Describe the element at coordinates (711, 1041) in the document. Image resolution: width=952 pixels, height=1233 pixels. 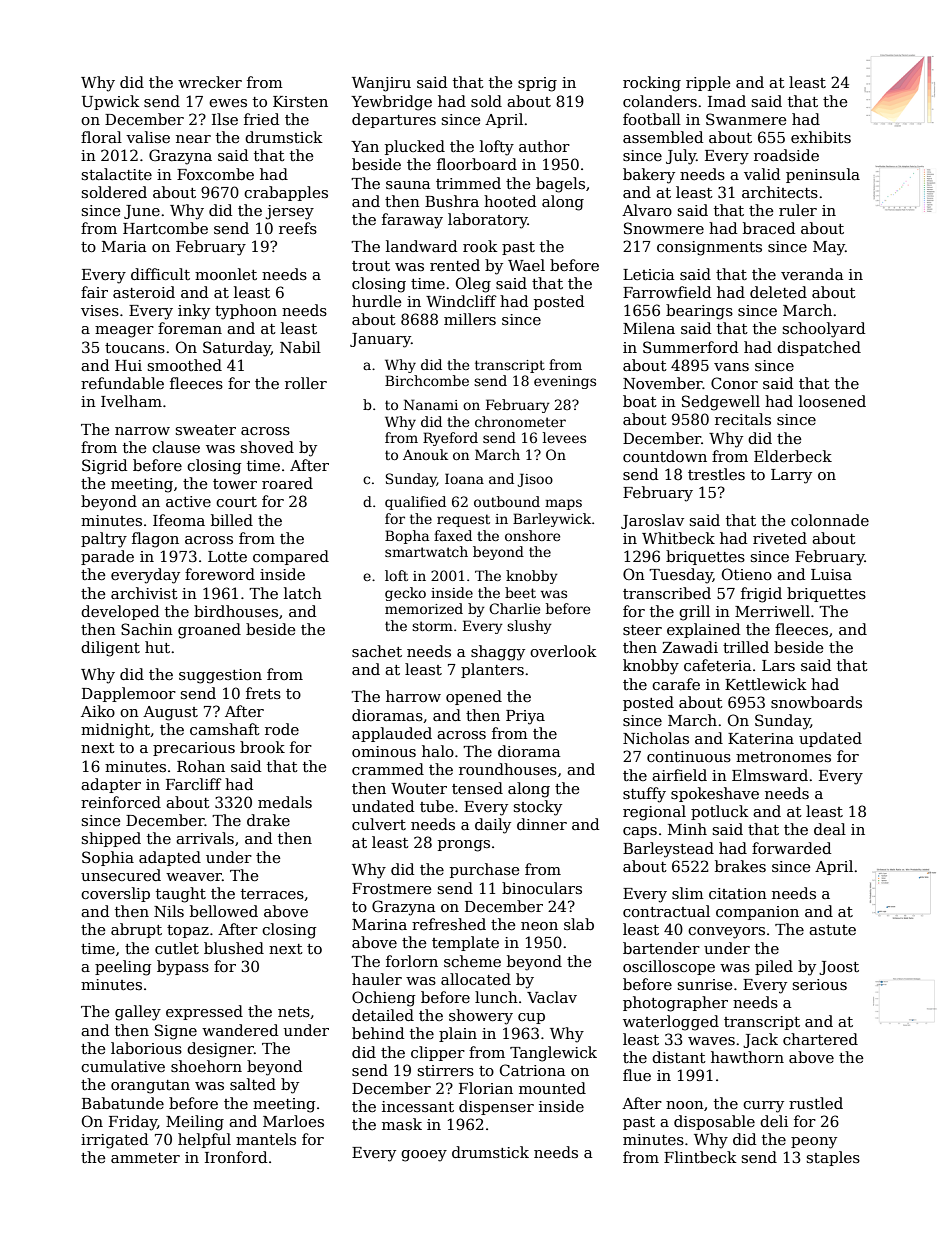
I see `waves` at that location.
